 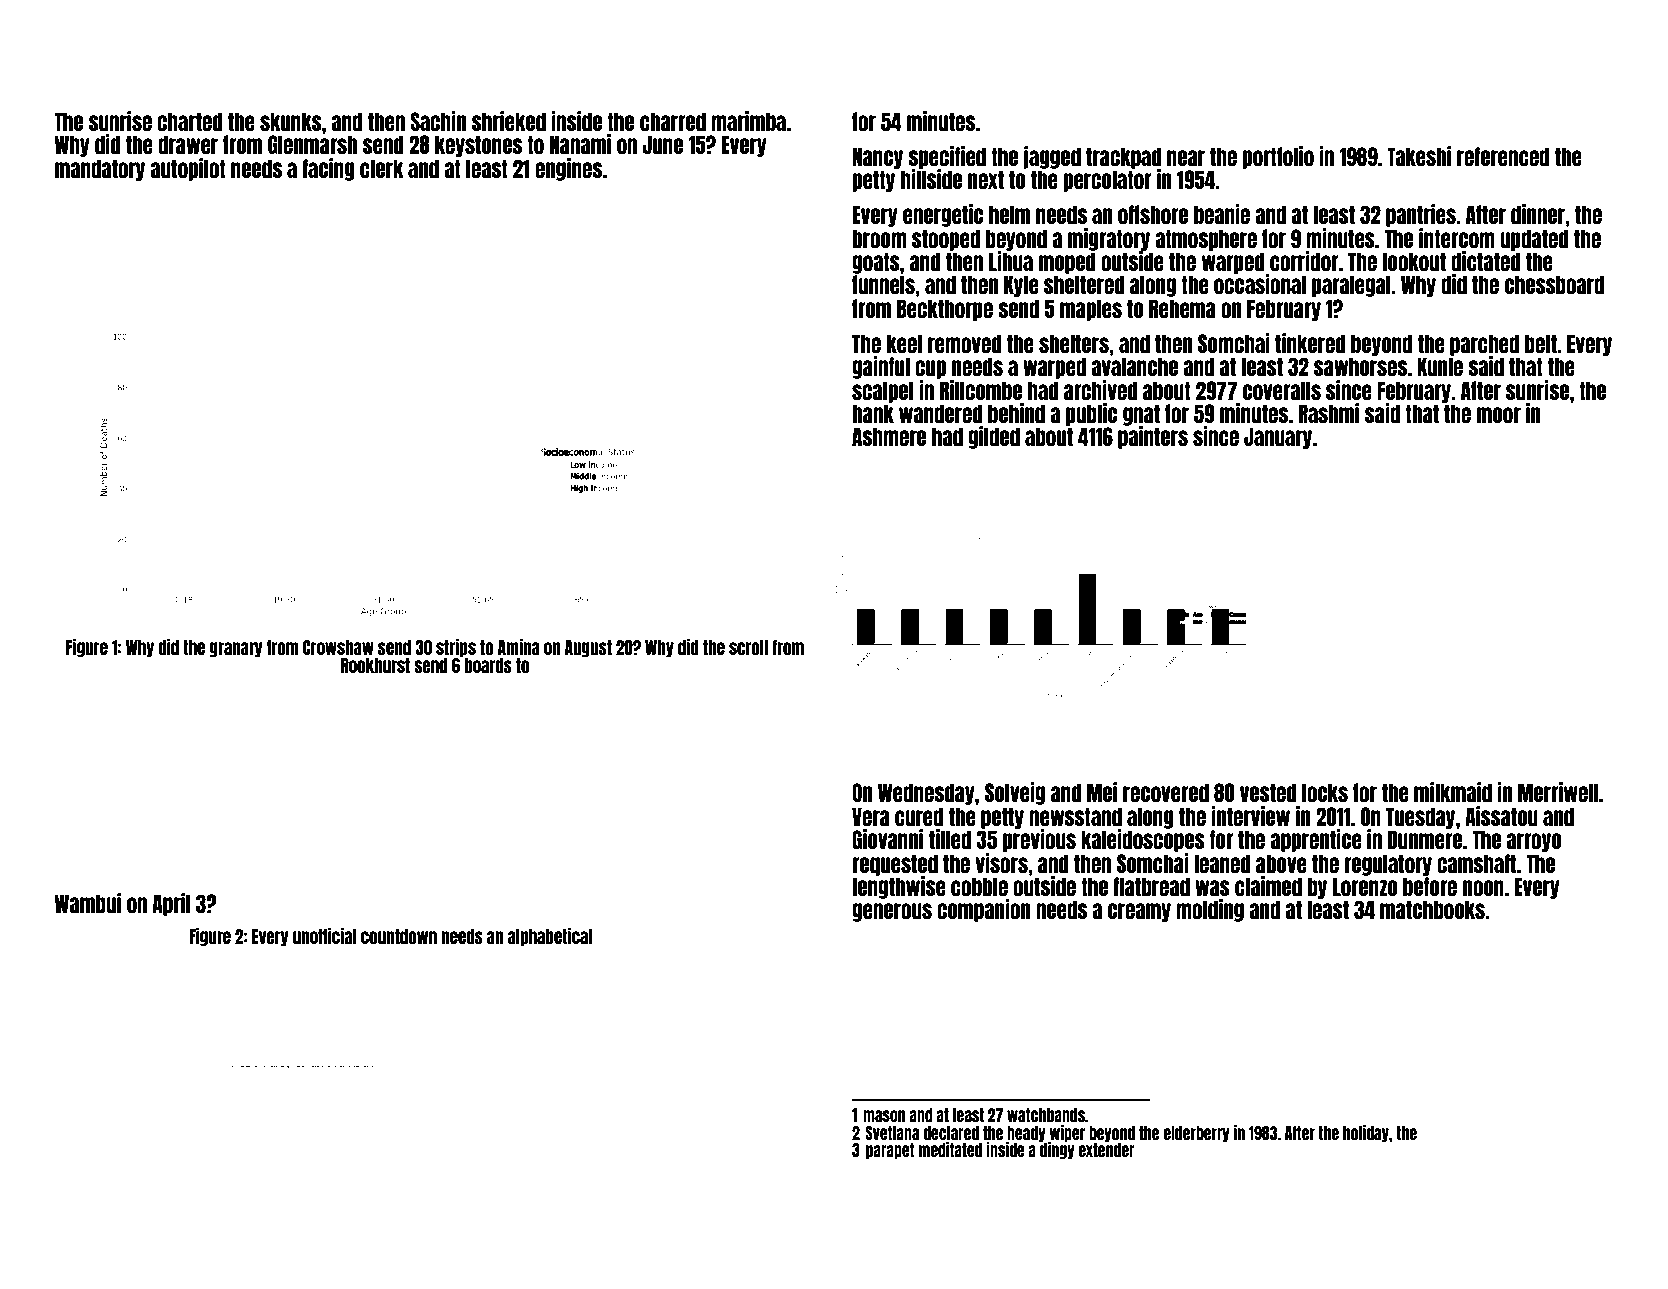 I want to click on portfolio, so click(x=1278, y=157).
